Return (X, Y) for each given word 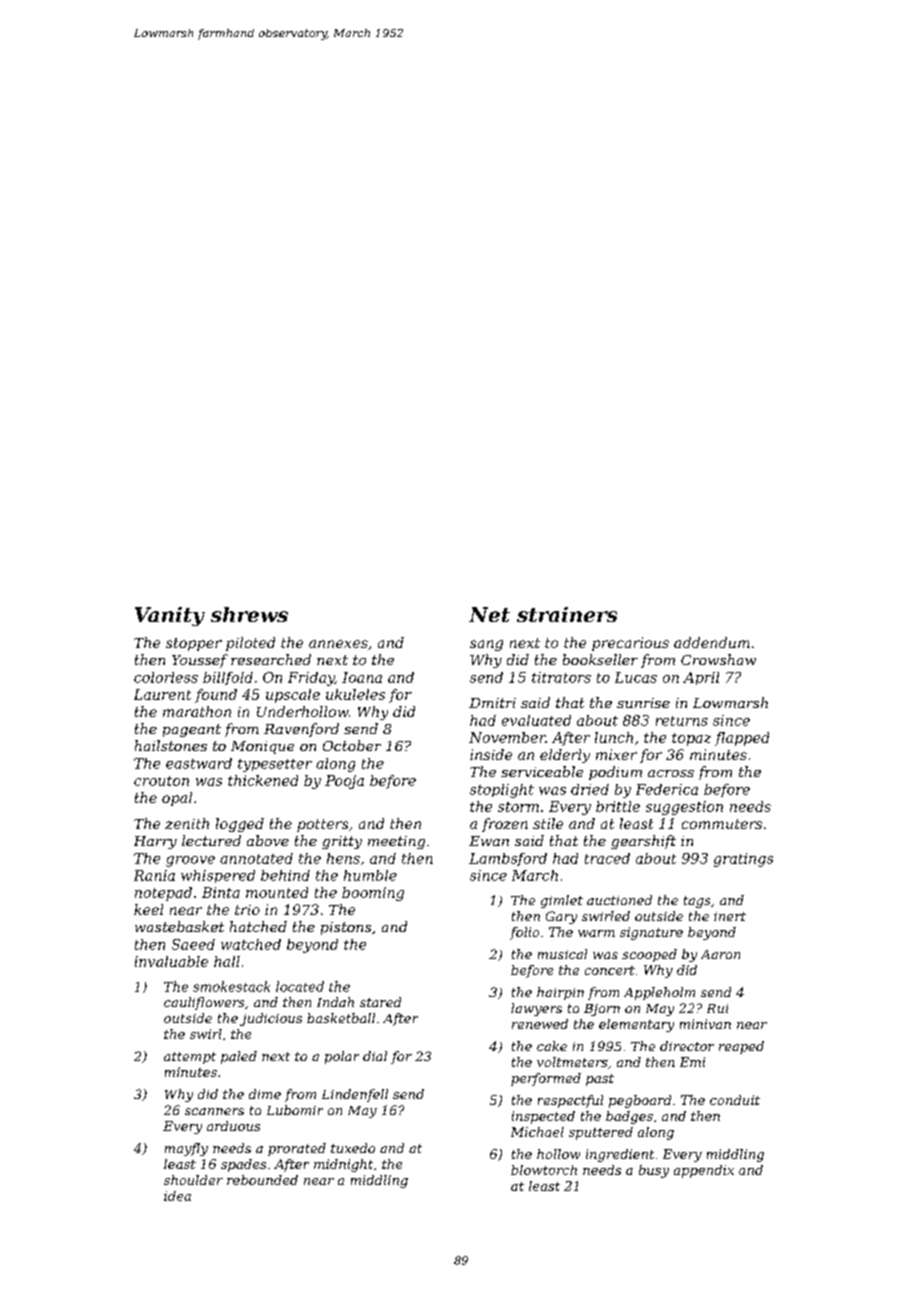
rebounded (262, 1180)
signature (651, 933)
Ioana (362, 677)
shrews (249, 614)
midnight (343, 1165)
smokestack (231, 986)
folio (524, 933)
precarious (630, 644)
